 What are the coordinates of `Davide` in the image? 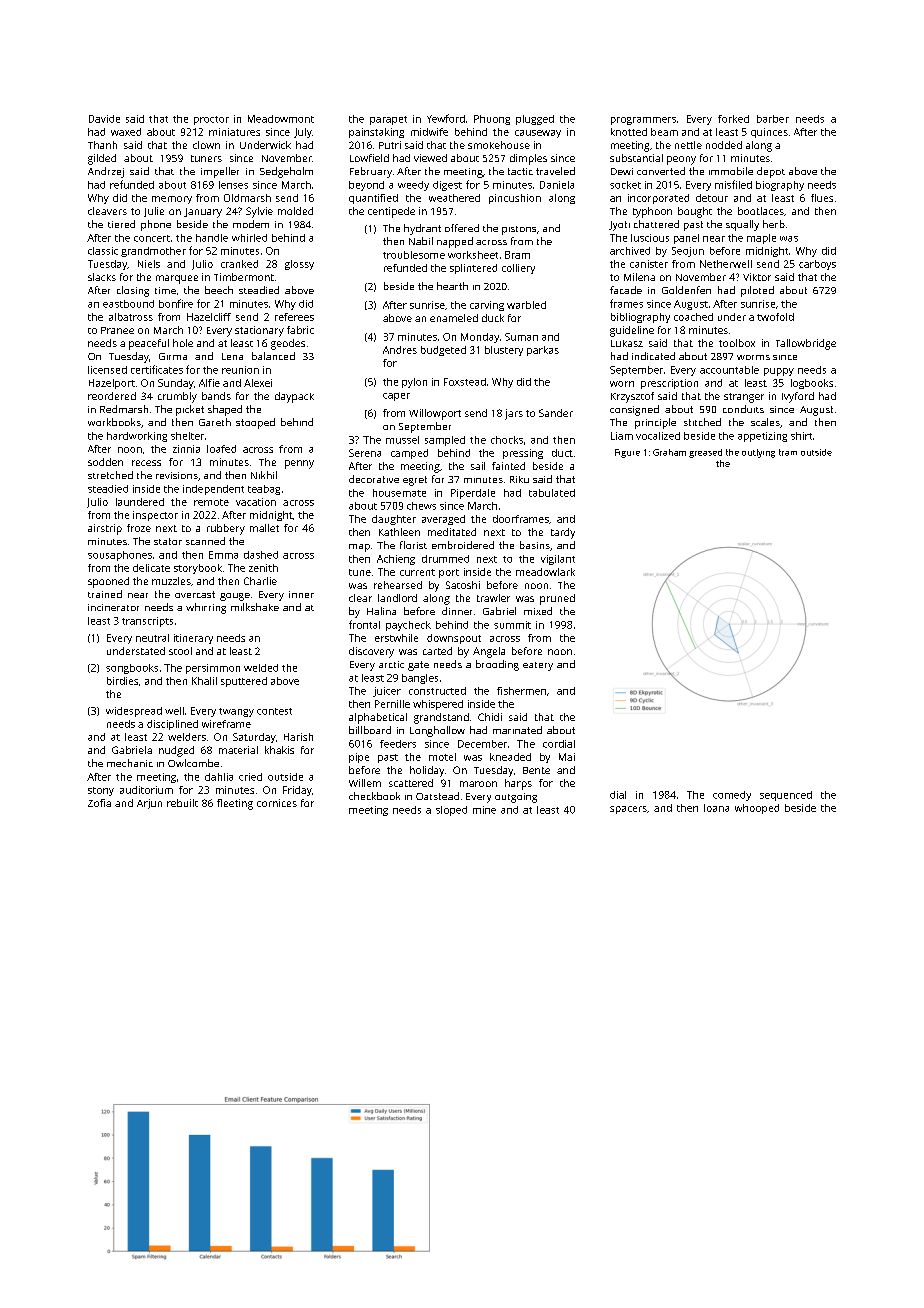 It's located at (104, 119).
